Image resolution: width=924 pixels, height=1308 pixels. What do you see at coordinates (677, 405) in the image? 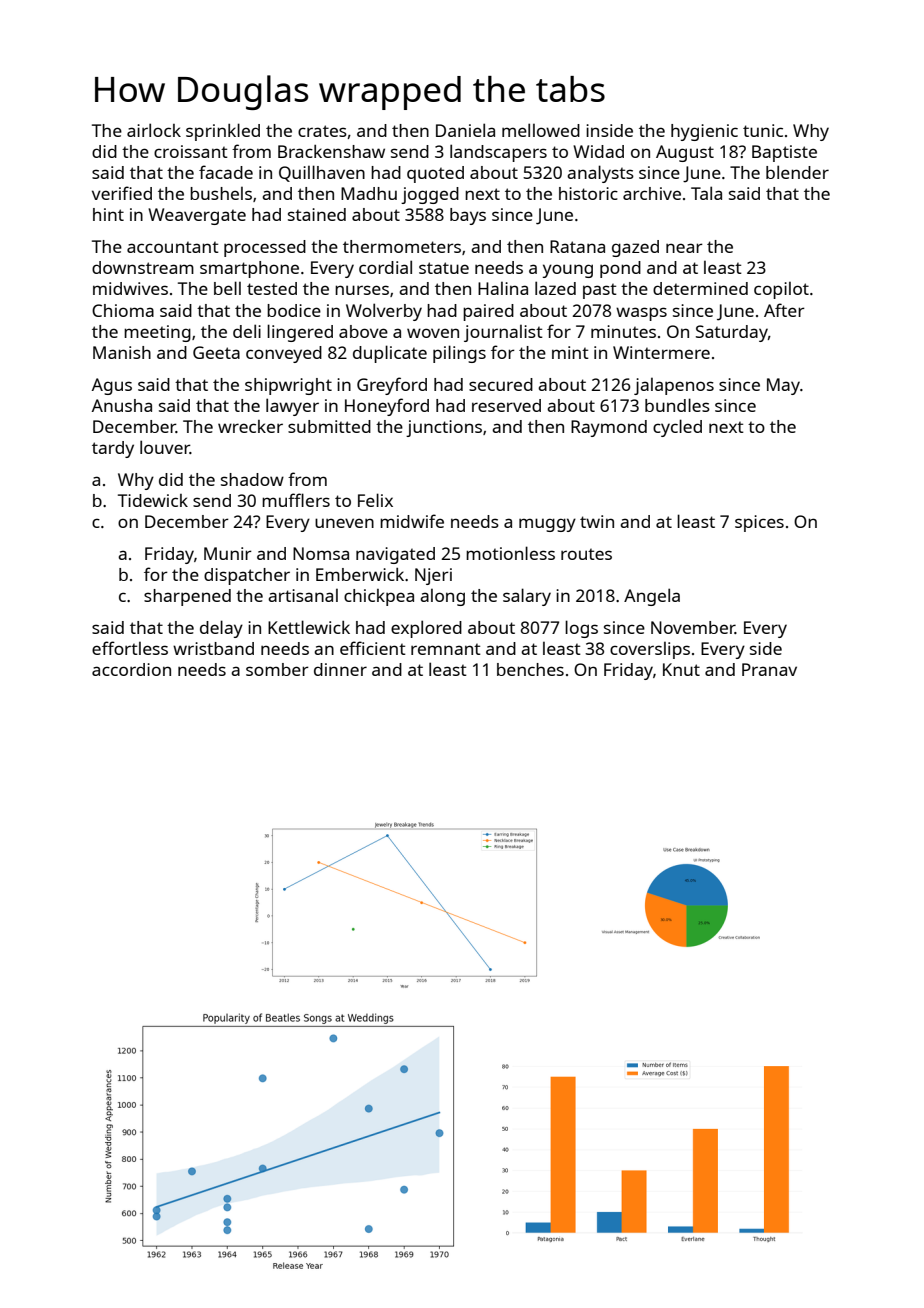
I see `bundles` at bounding box center [677, 405].
